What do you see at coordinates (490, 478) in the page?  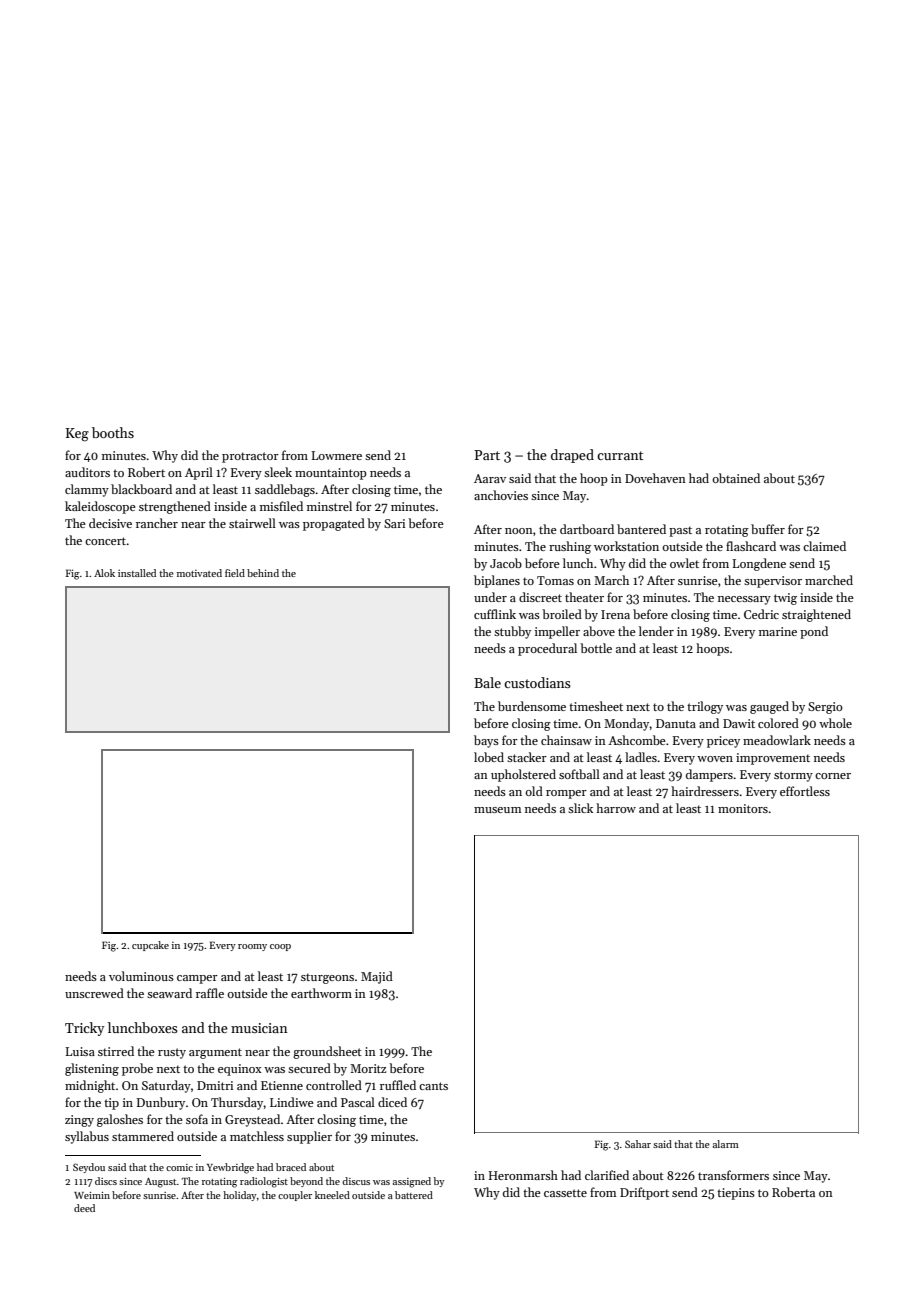 I see `Aarav` at bounding box center [490, 478].
